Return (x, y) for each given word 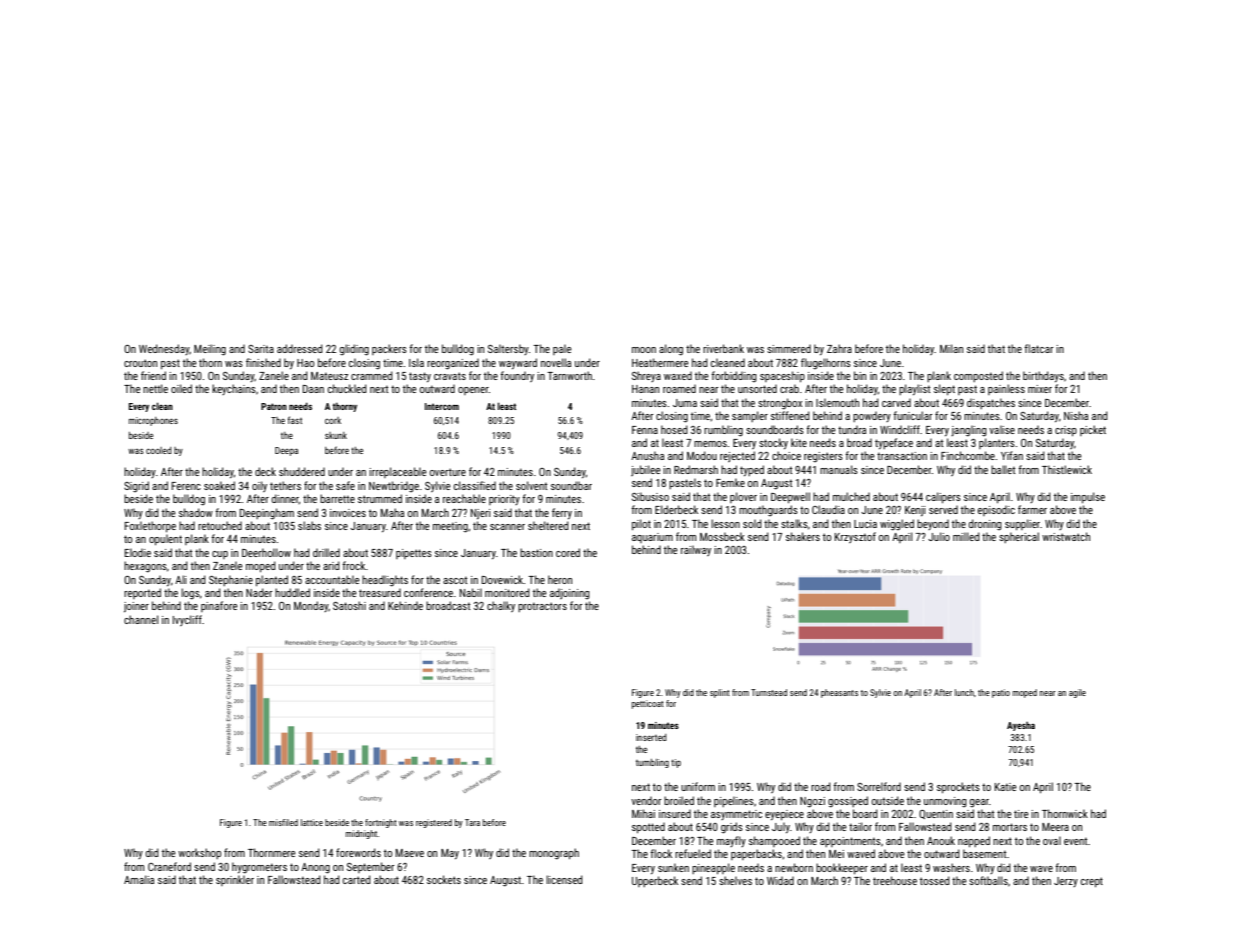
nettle (155, 388)
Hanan (645, 389)
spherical (1019, 537)
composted (978, 376)
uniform (698, 786)
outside (888, 800)
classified (475, 485)
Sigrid (136, 486)
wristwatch (1066, 536)
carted (357, 879)
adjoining (570, 593)
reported (142, 593)
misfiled (283, 822)
